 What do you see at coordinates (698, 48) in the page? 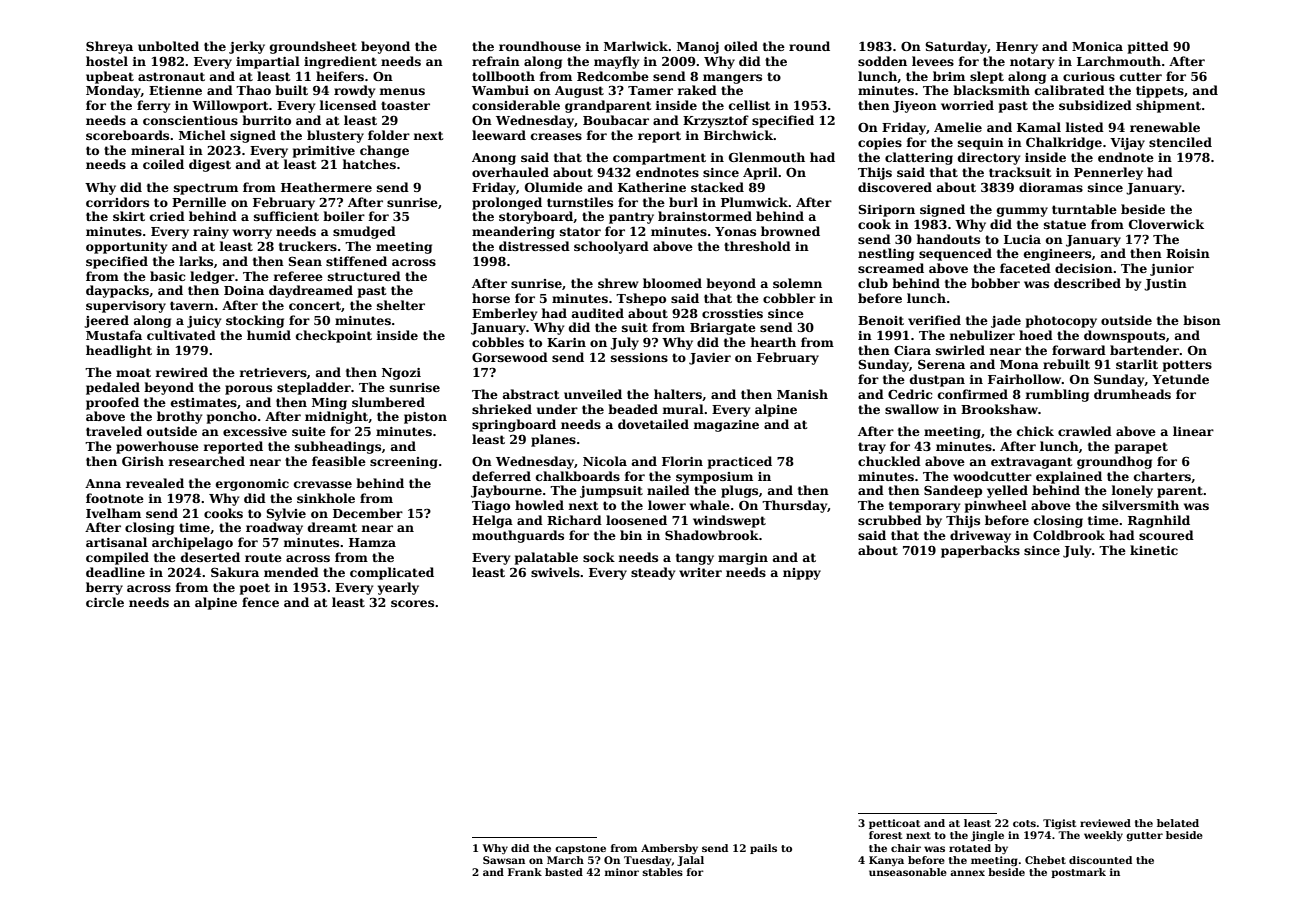
I see `Manoj` at bounding box center [698, 48].
